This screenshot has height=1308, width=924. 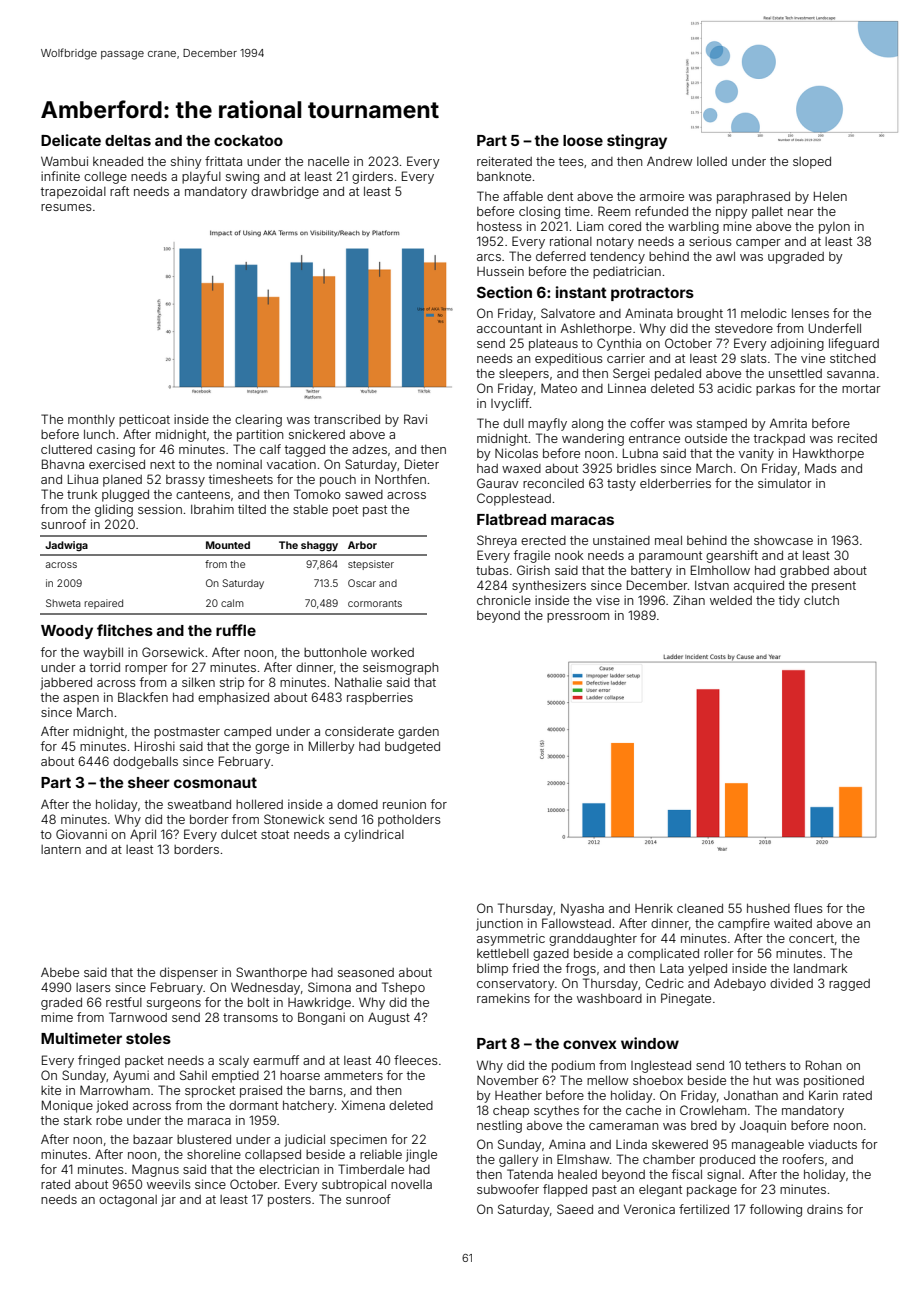 What do you see at coordinates (489, 257) in the screenshot?
I see `arcs` at bounding box center [489, 257].
